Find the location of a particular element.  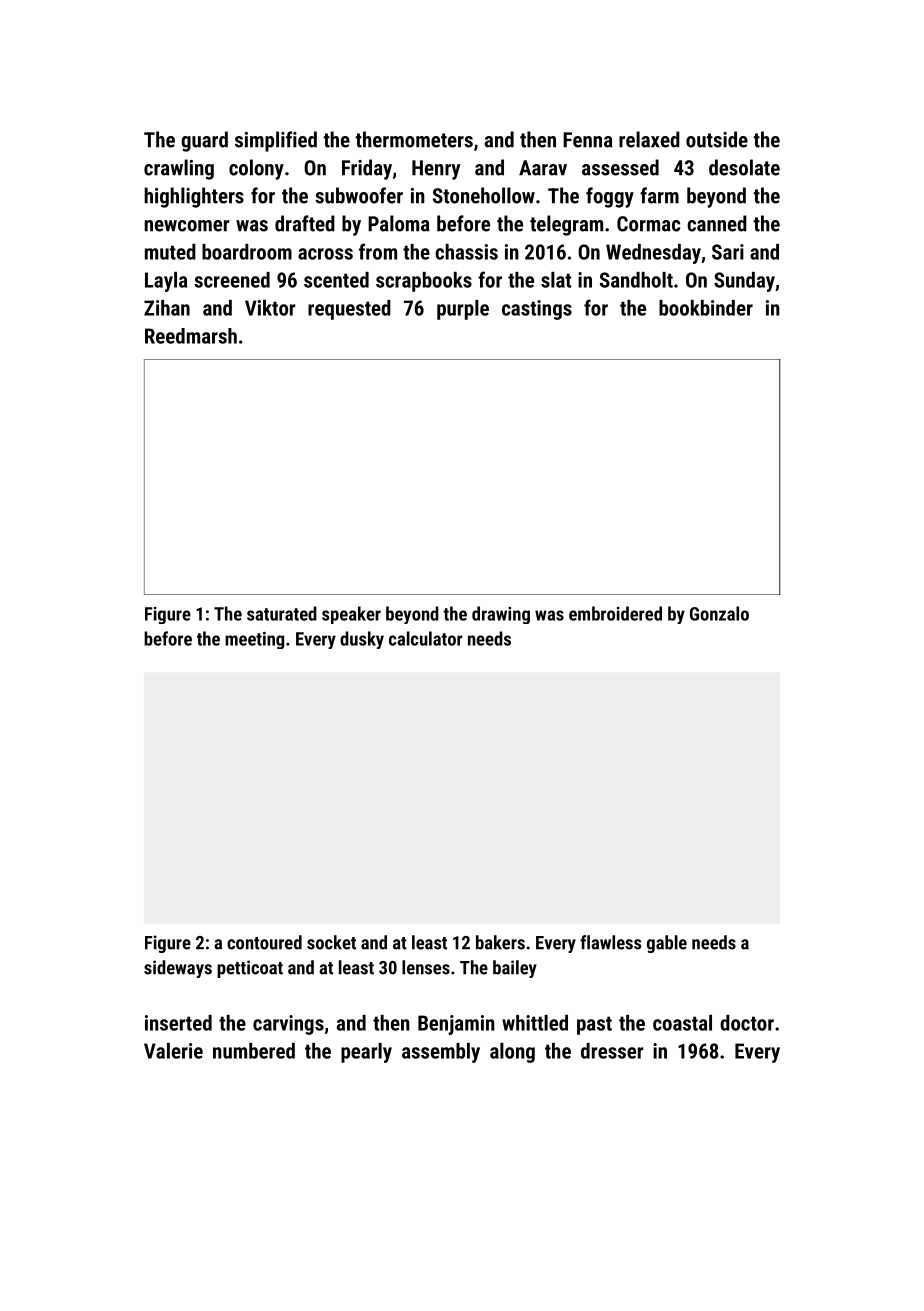

saturated is located at coordinates (282, 613).
